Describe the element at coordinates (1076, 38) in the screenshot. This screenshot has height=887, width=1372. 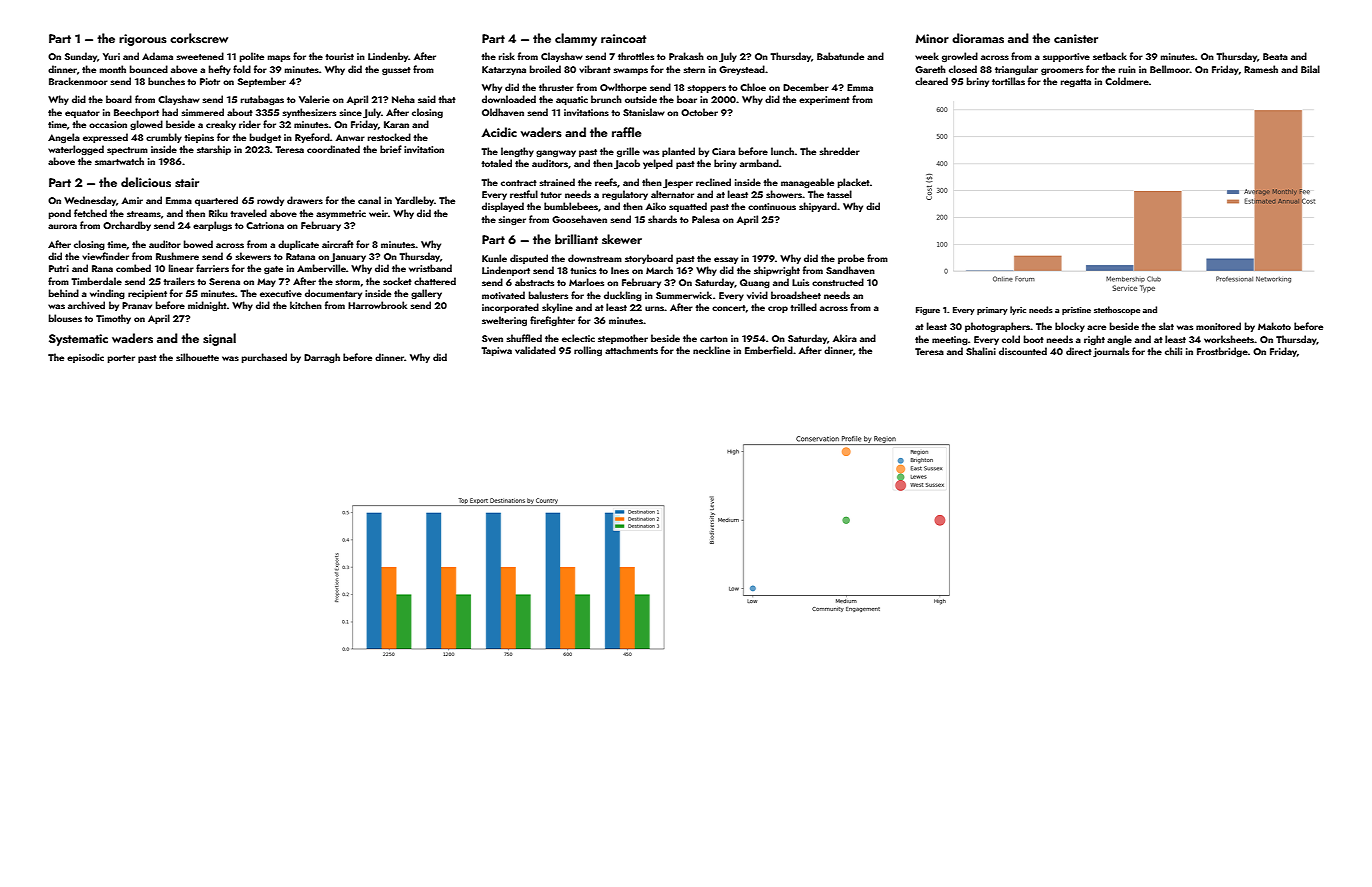
I see `canister` at that location.
